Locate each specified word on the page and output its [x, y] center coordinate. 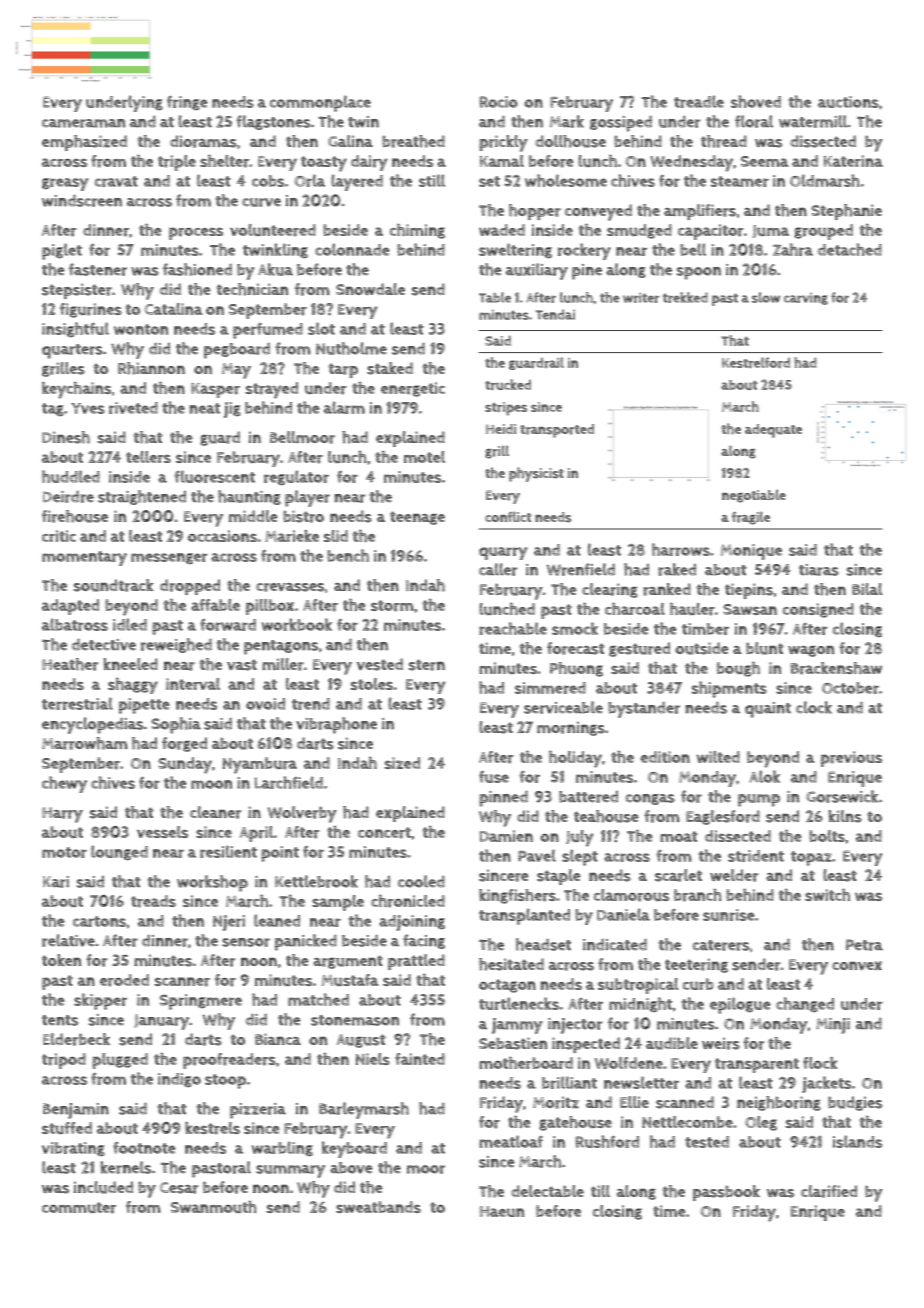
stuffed [67, 1128]
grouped [823, 232]
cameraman [83, 123]
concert [384, 833]
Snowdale [370, 289]
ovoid [265, 704]
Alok [764, 776]
